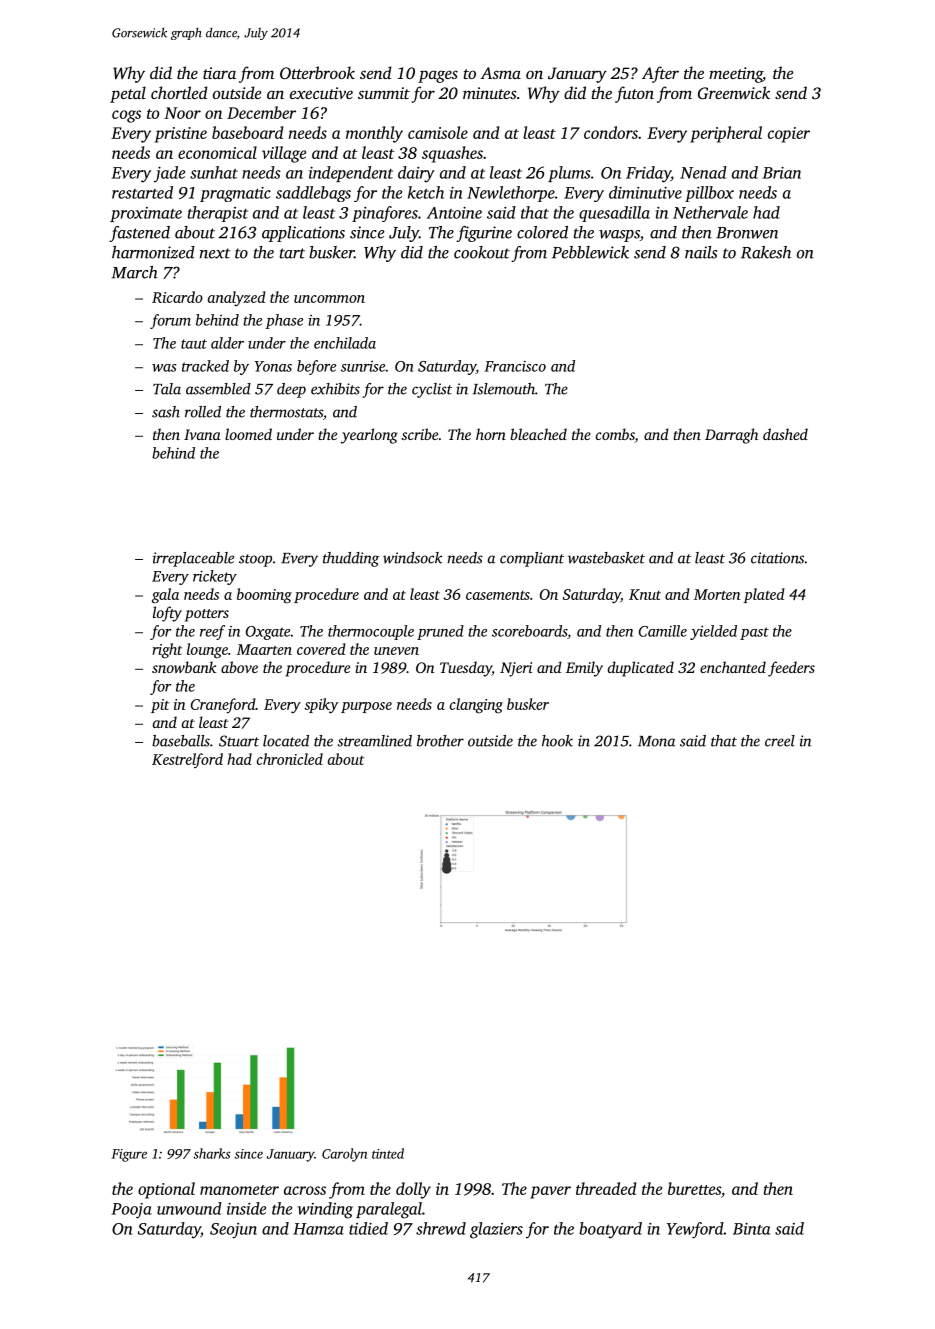 This document has height=1329, width=935. What do you see at coordinates (438, 76) in the document?
I see `pages` at bounding box center [438, 76].
